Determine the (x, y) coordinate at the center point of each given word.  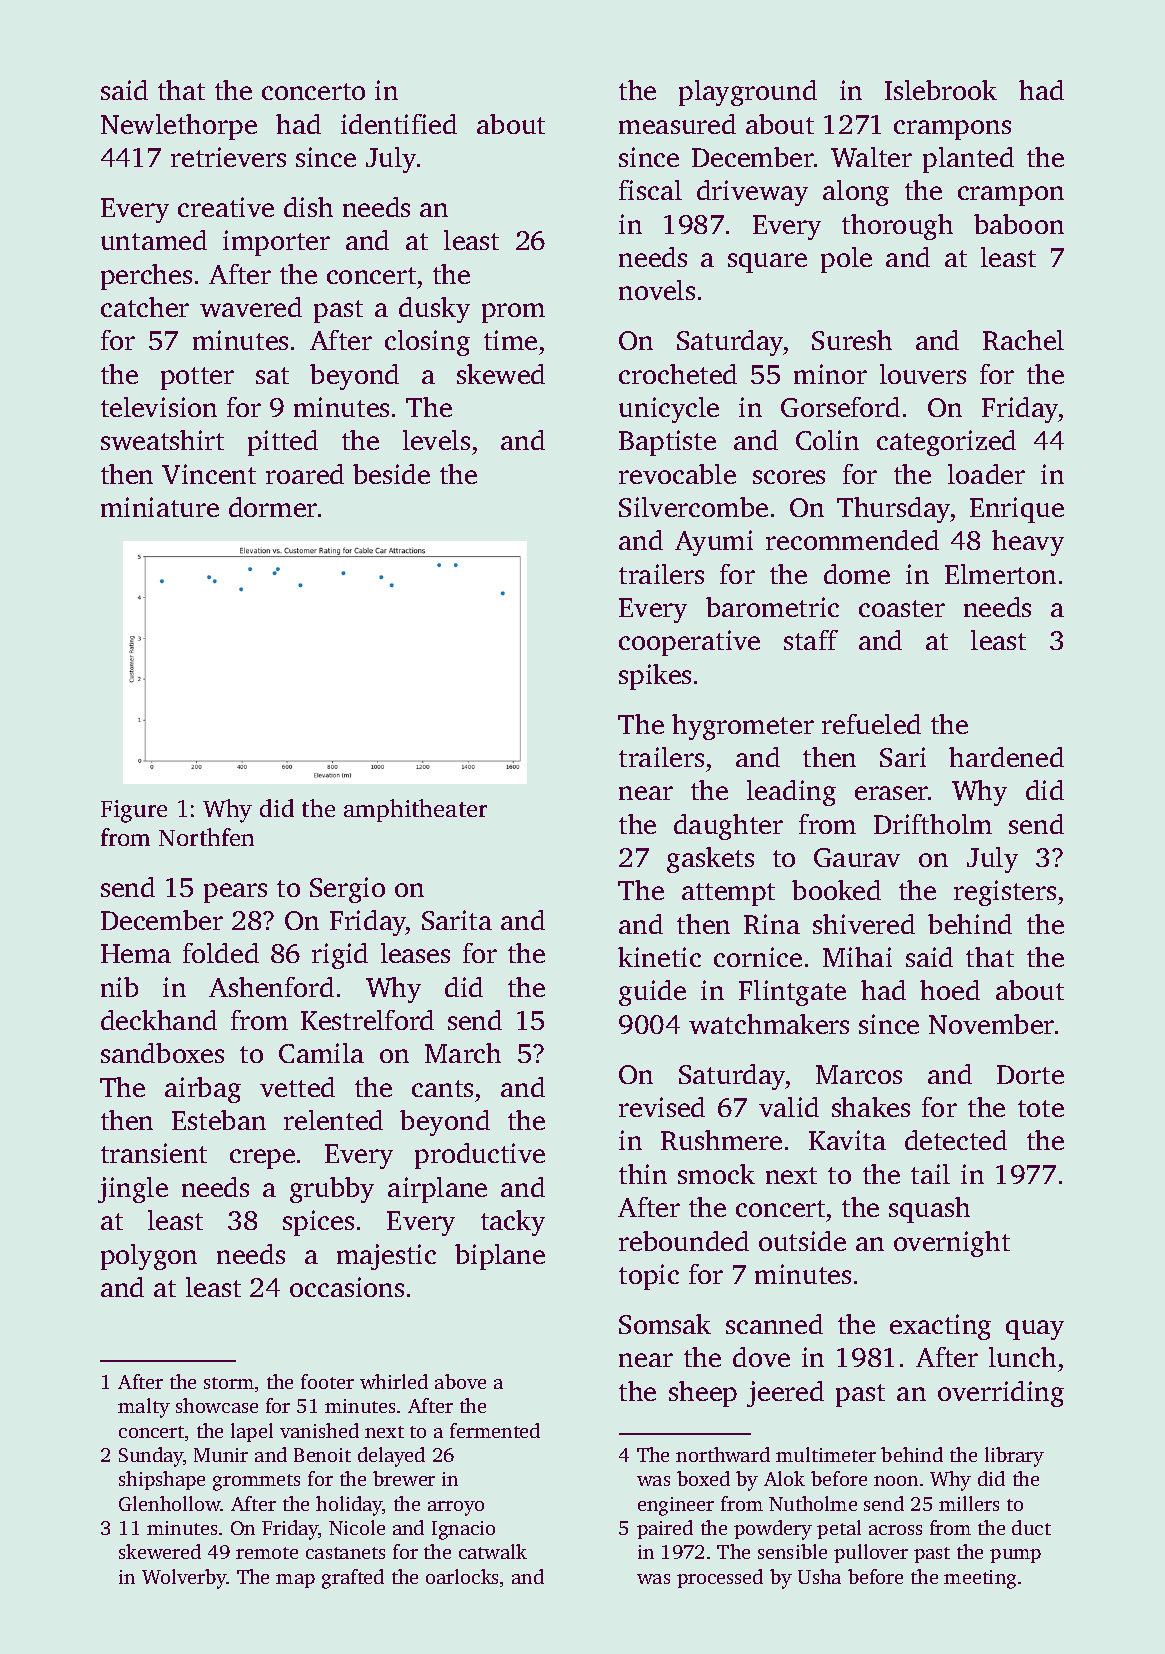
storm (229, 1383)
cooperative (689, 643)
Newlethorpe (179, 127)
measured (677, 124)
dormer (273, 507)
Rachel (1023, 340)
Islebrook (941, 90)
